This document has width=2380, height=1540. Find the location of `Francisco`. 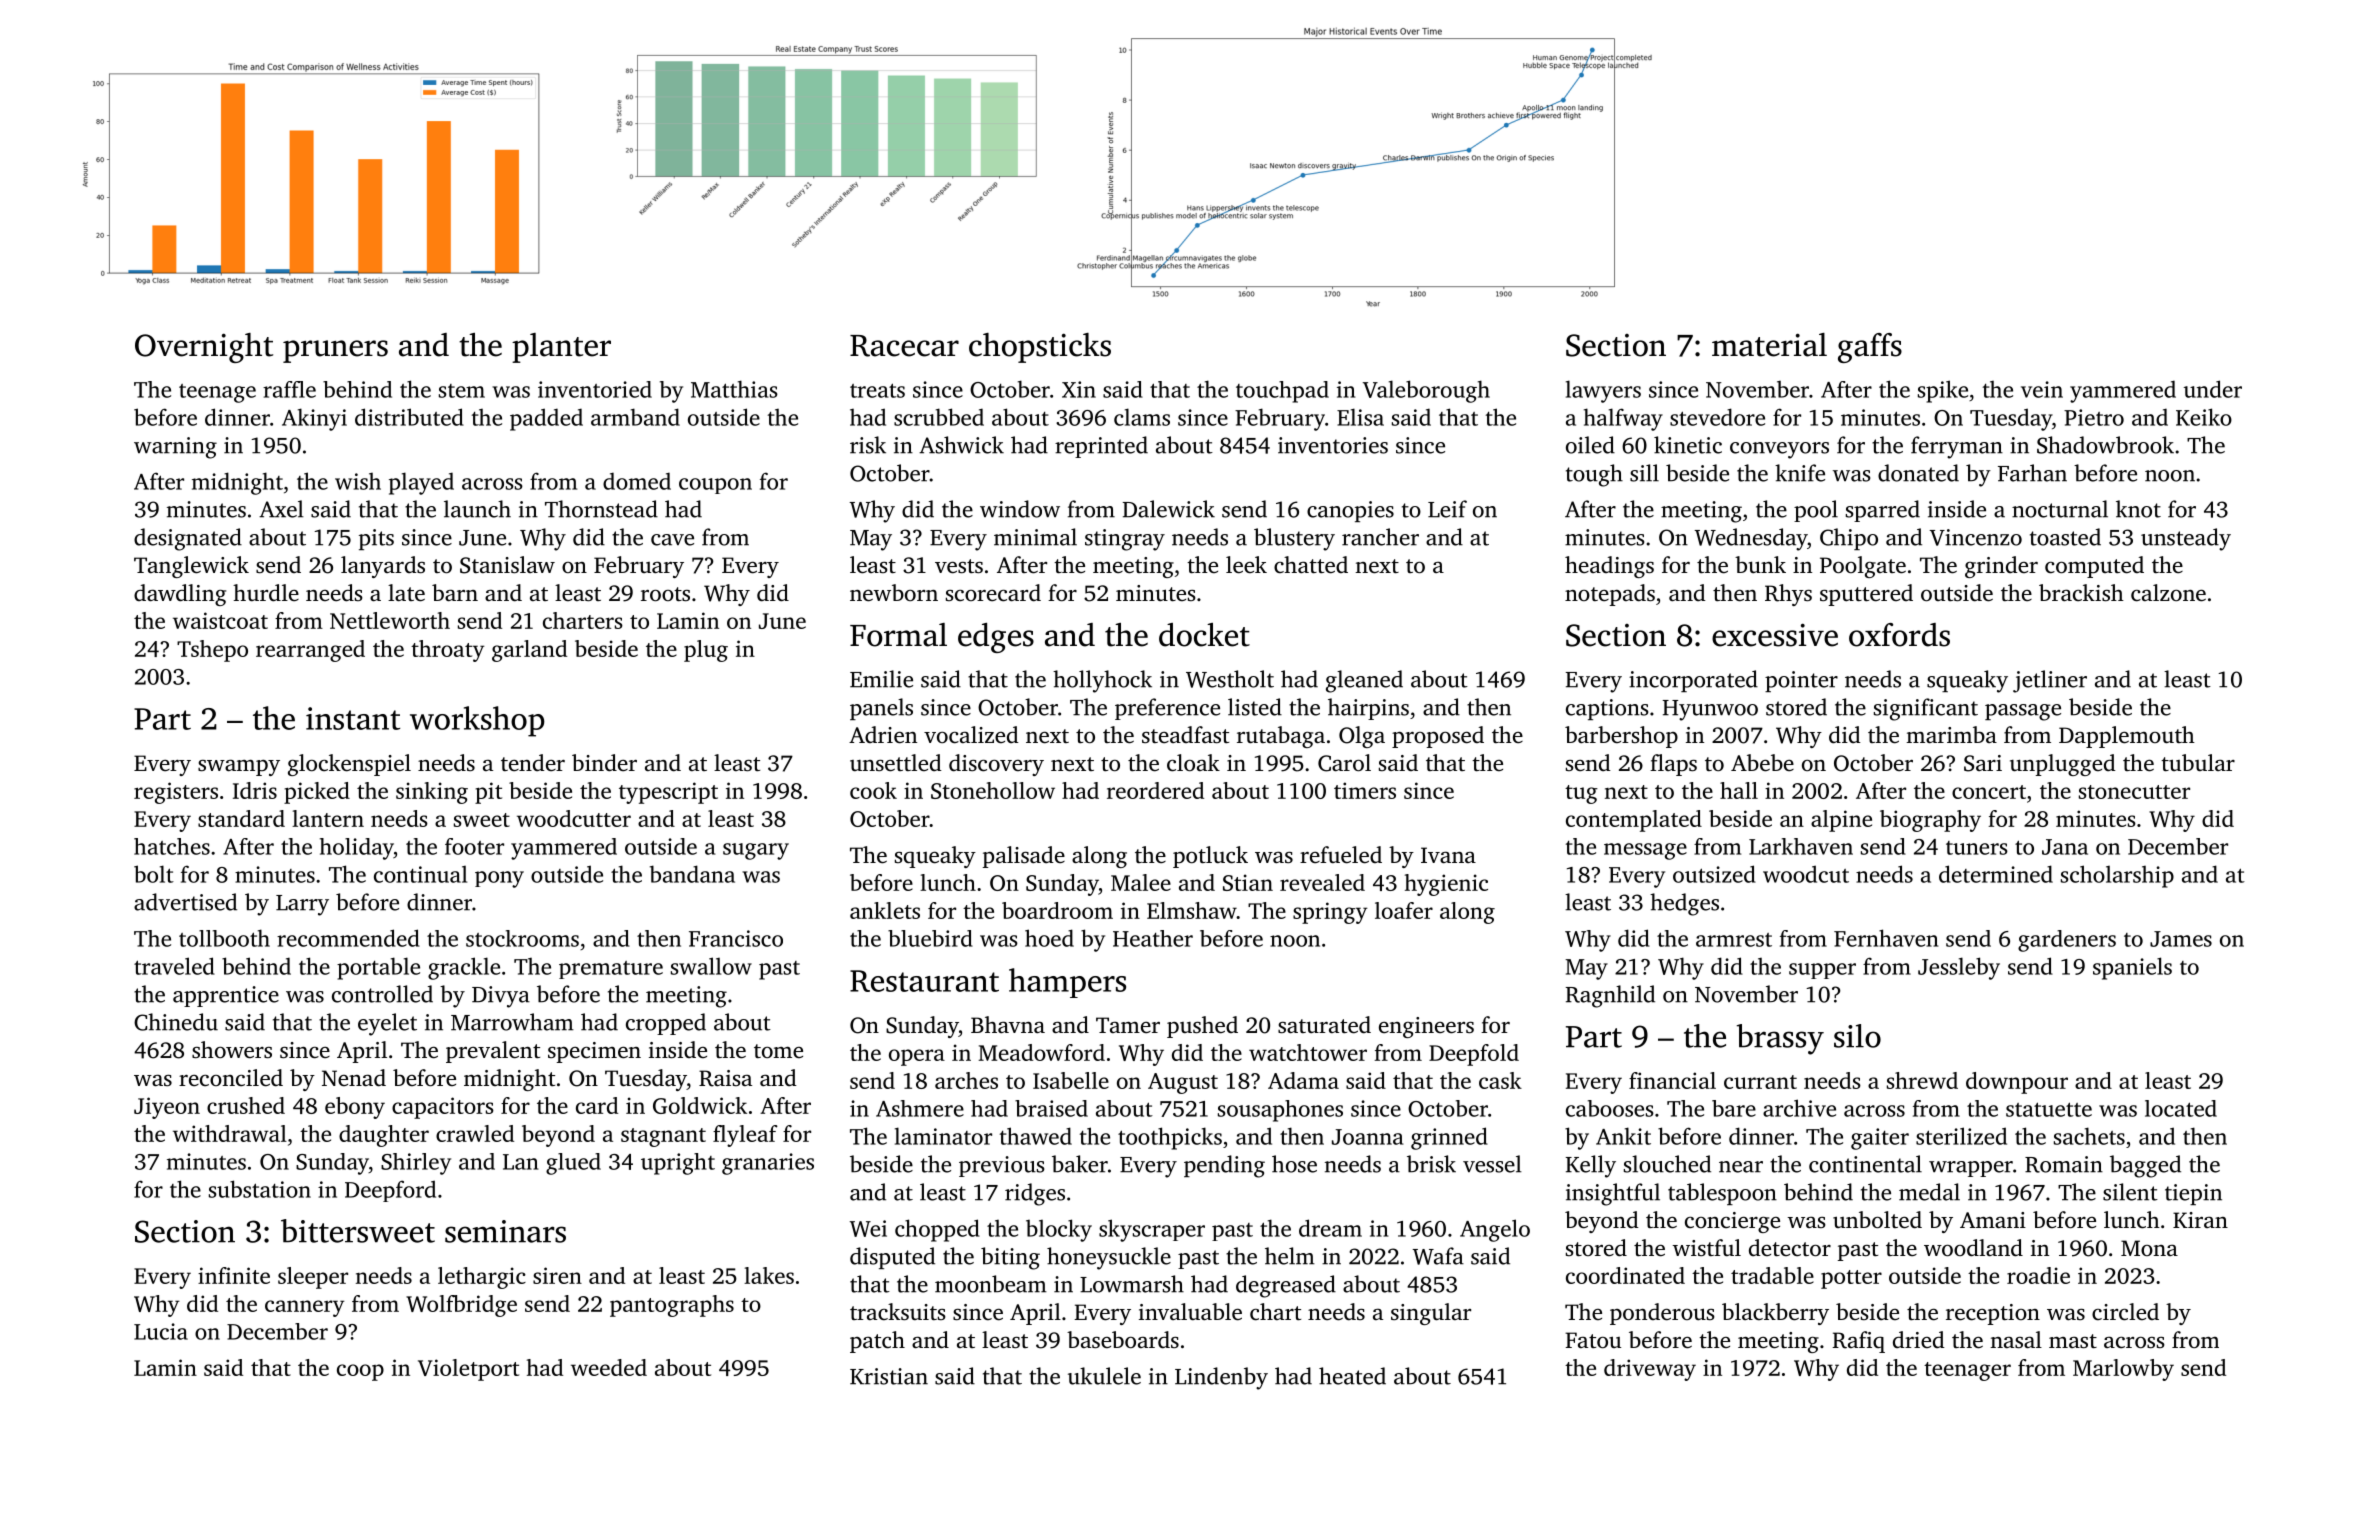

Francisco is located at coordinates (736, 938).
